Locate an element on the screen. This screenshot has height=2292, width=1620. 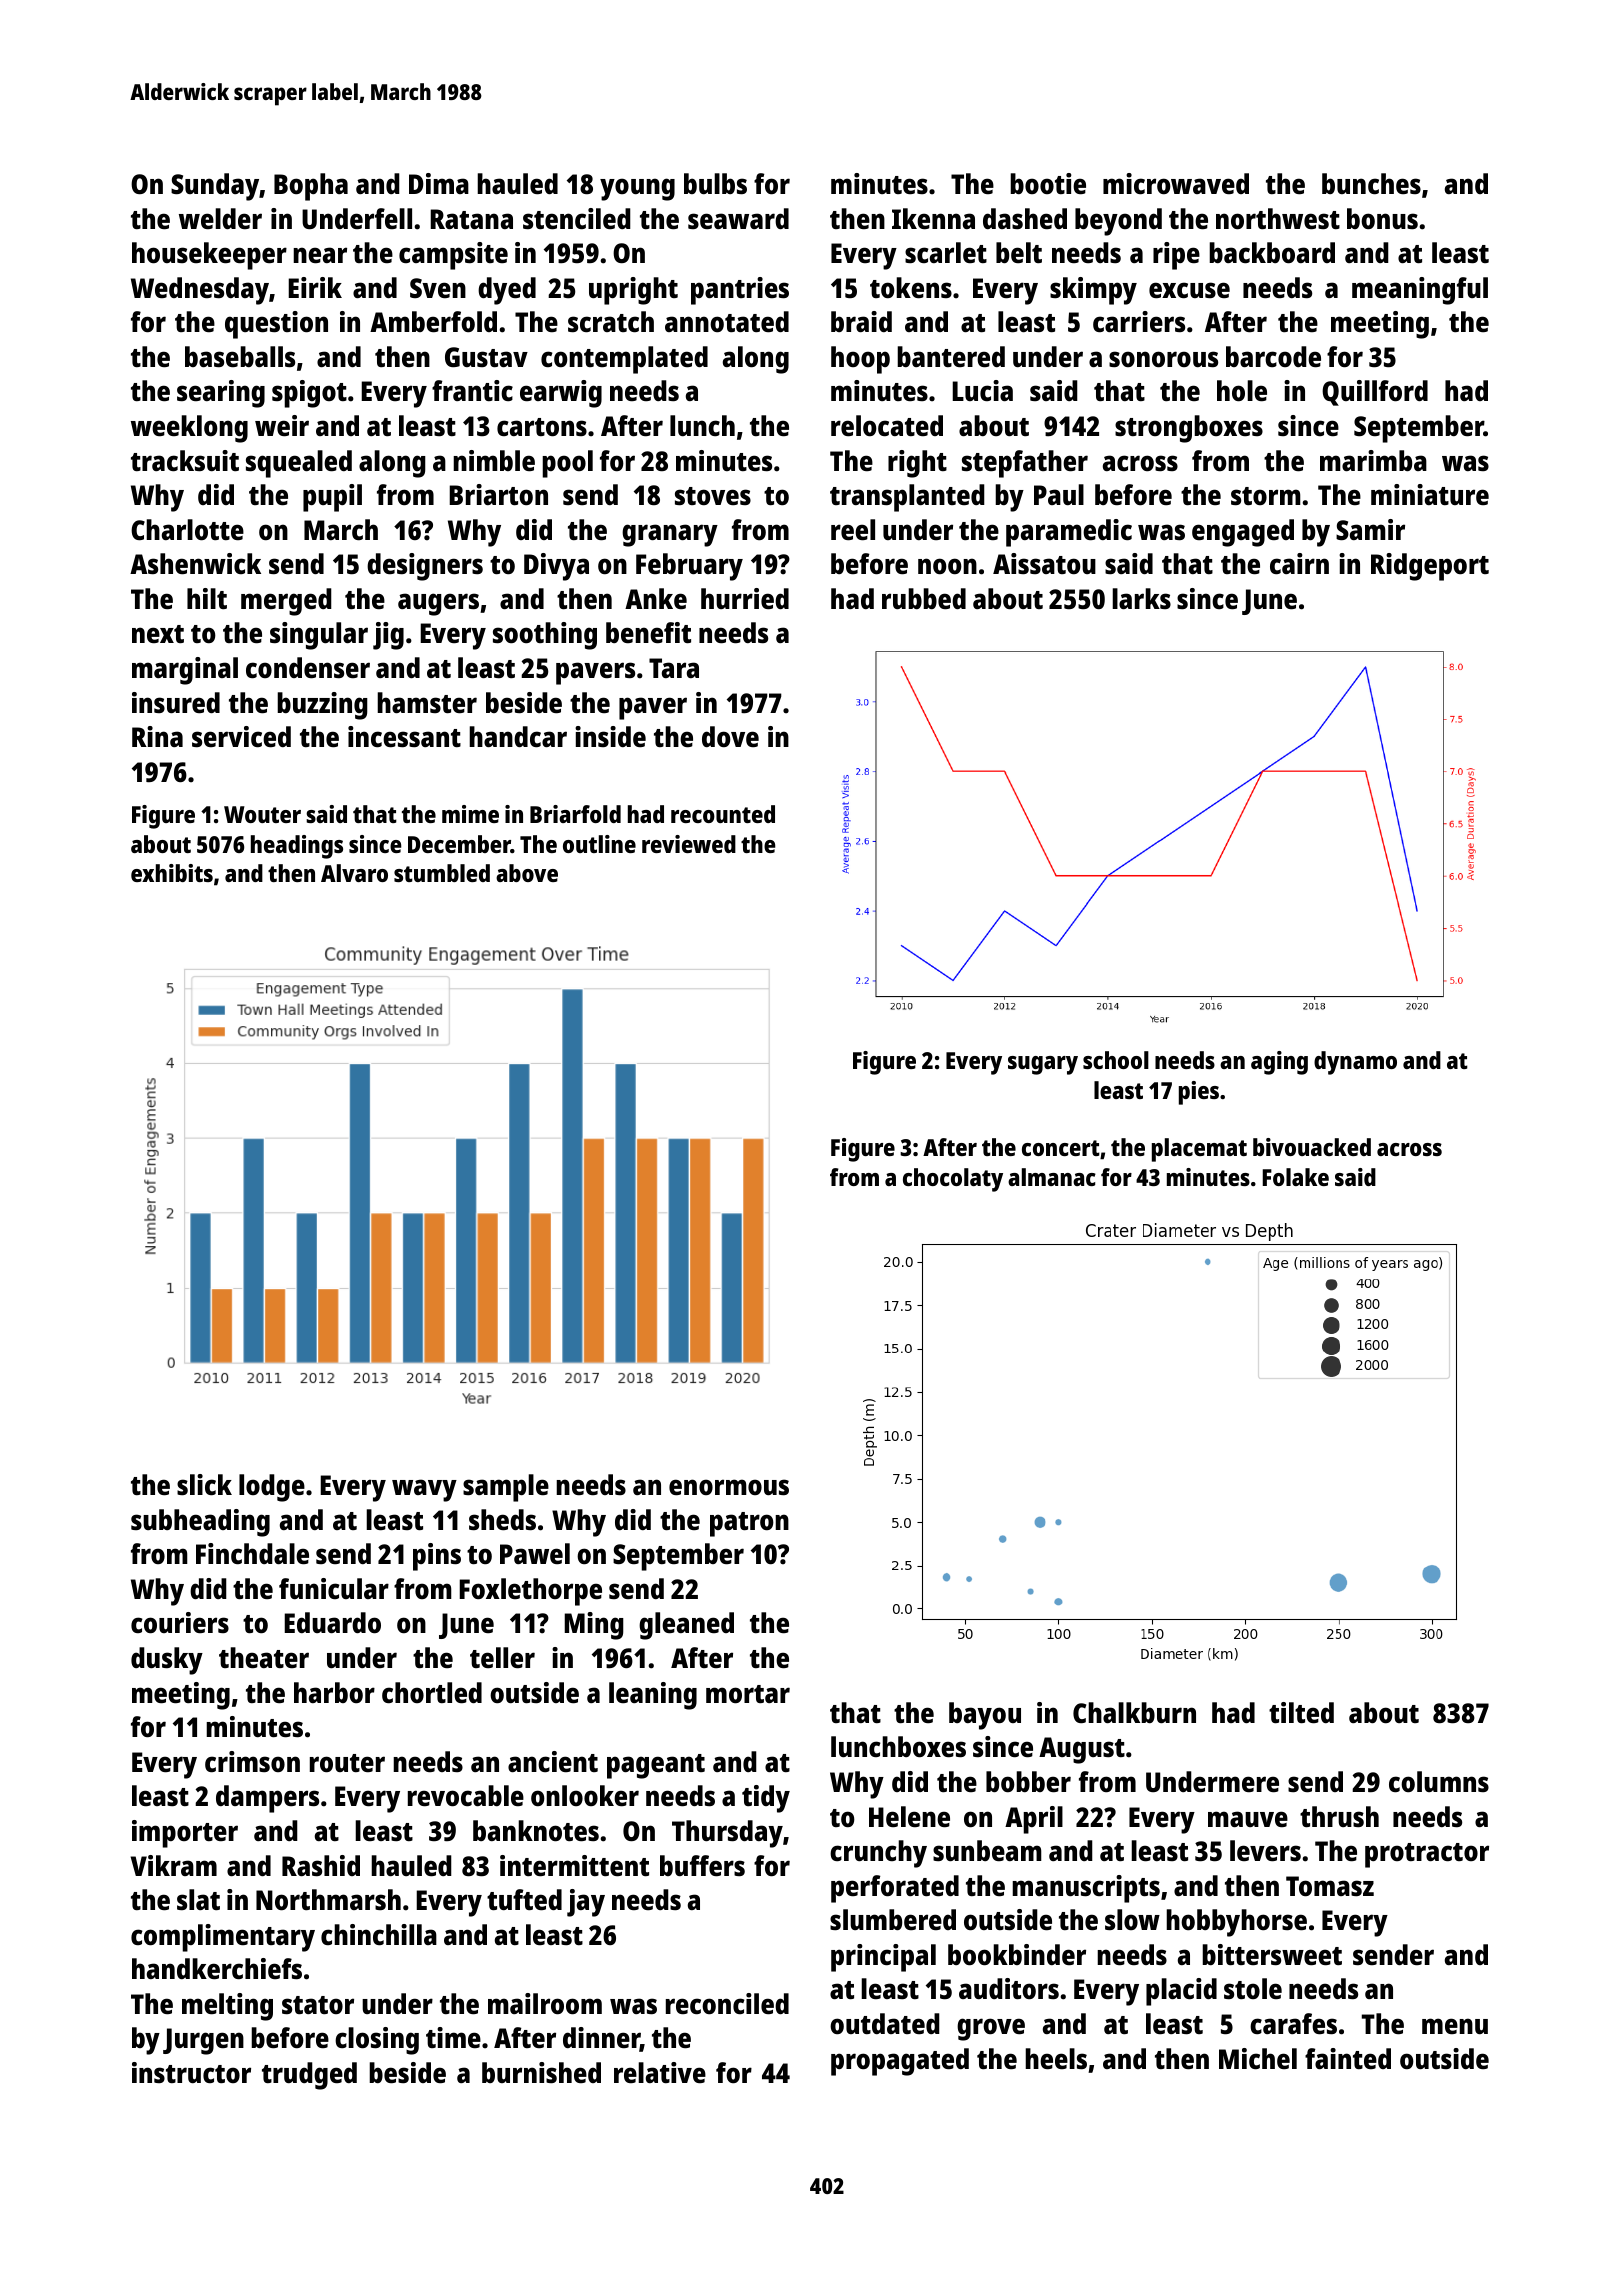
Foxlethorpe is located at coordinates (530, 1592).
